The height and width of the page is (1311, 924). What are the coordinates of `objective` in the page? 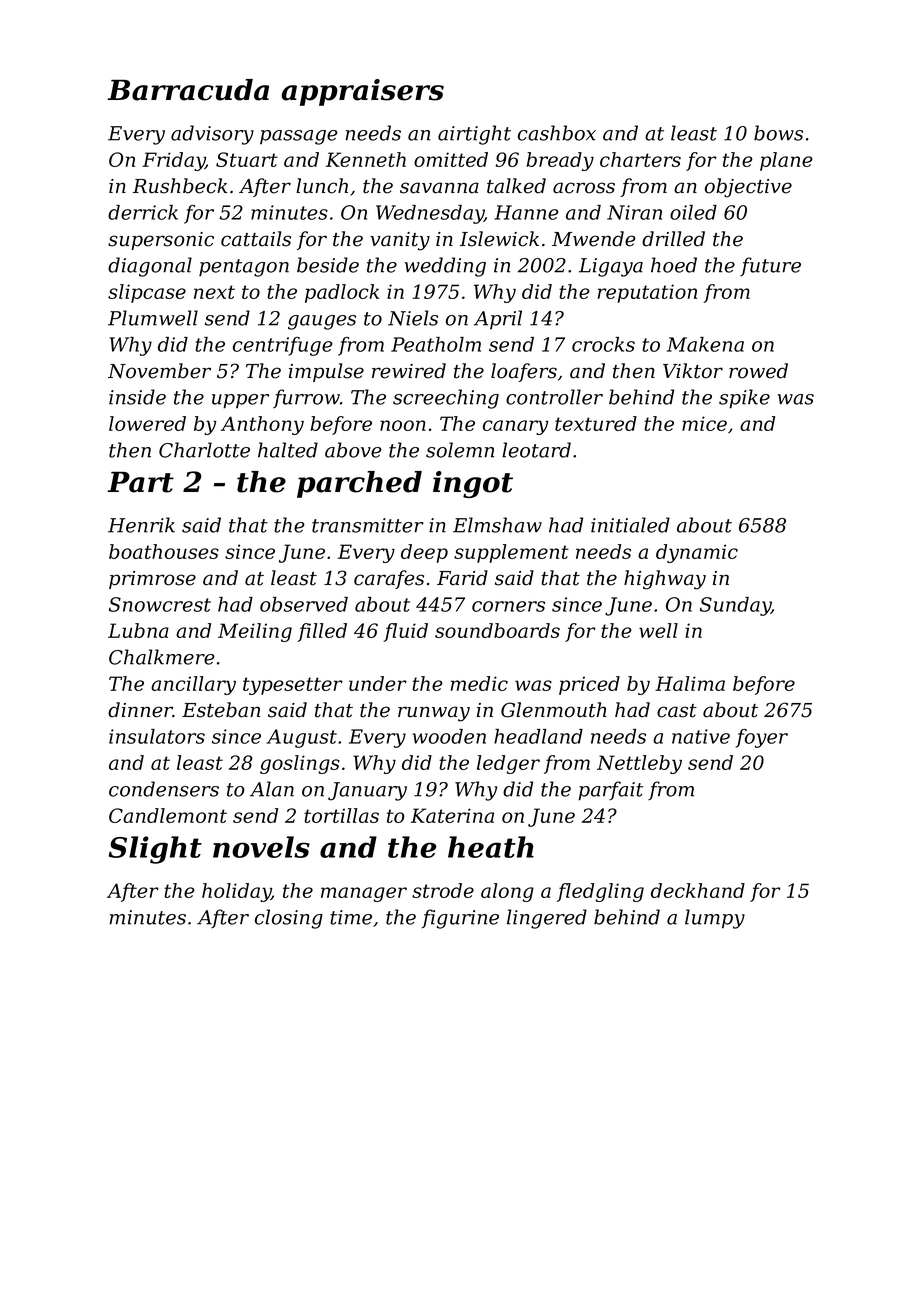 It's located at (748, 188).
